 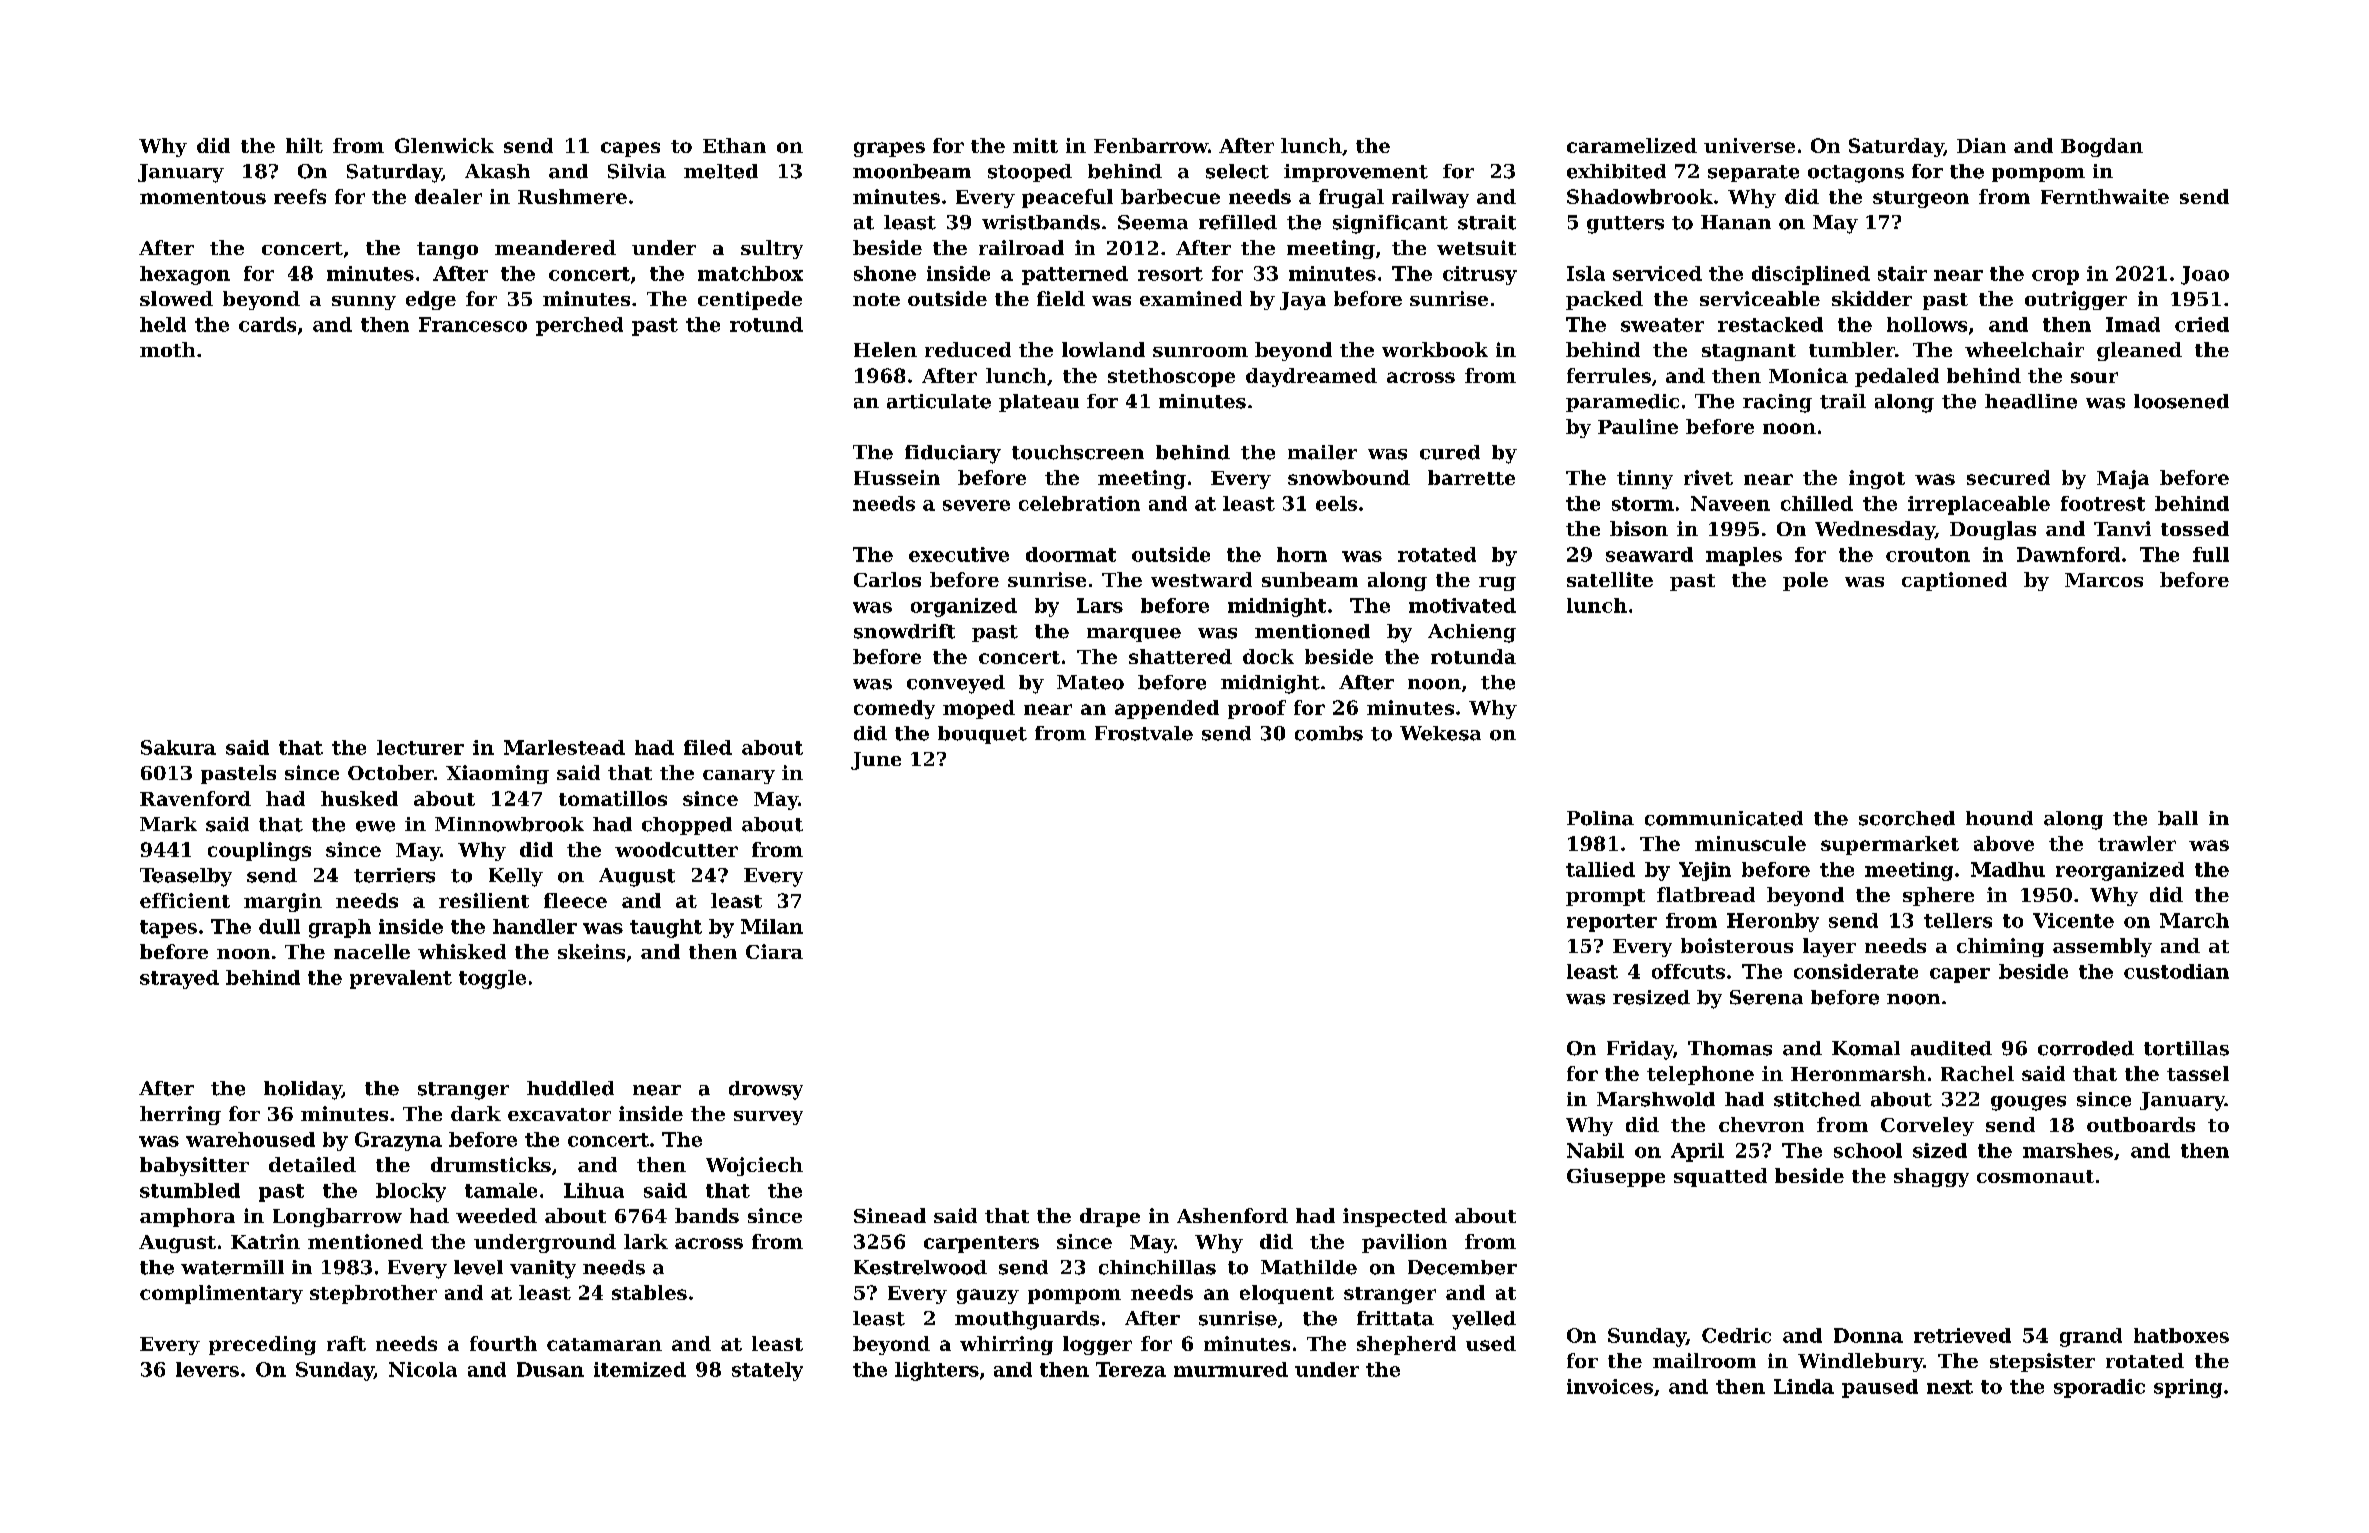 I want to click on Marcos, so click(x=2104, y=580).
